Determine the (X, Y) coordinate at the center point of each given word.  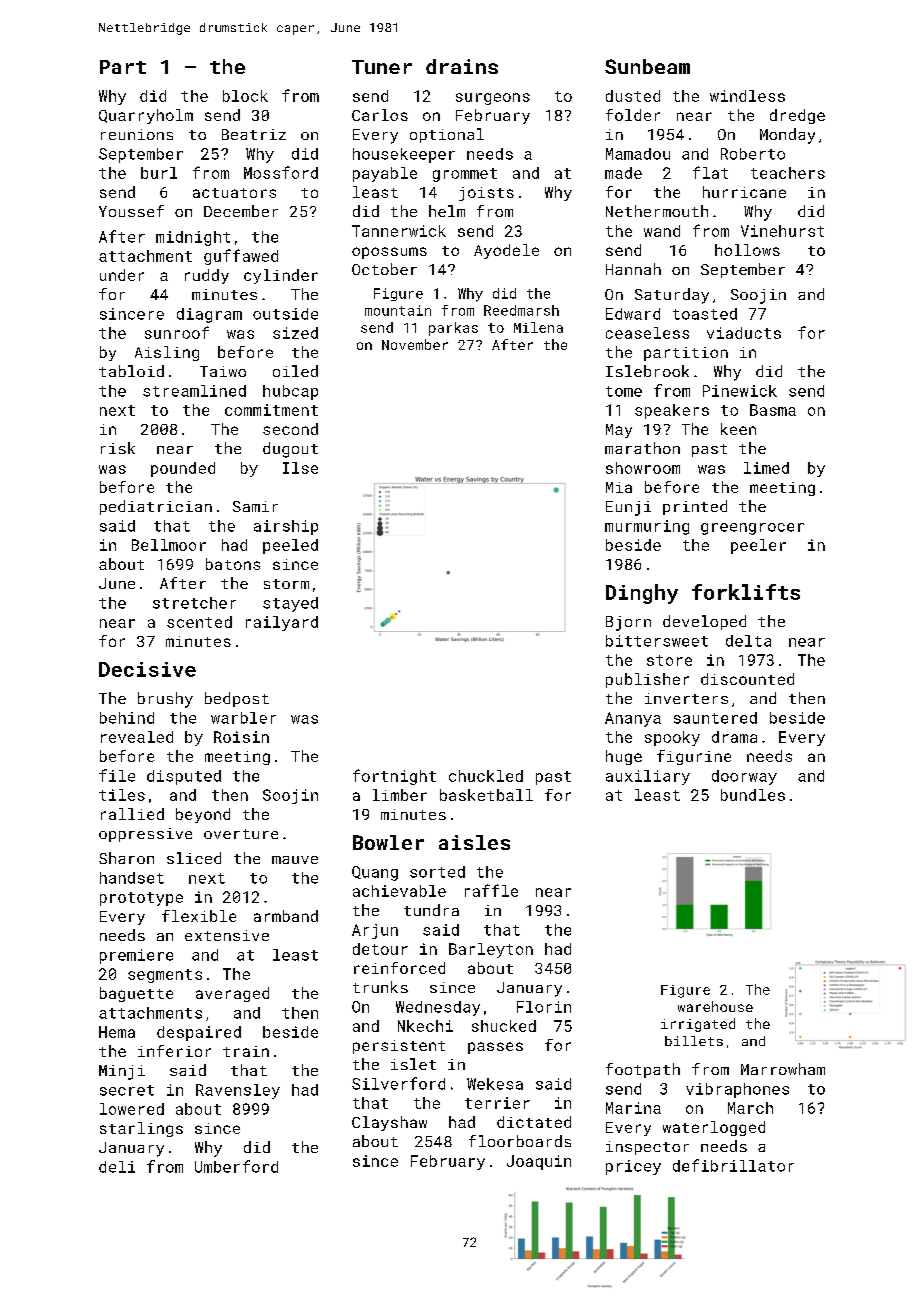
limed (766, 468)
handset (132, 878)
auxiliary (648, 777)
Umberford (236, 1166)
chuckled (486, 776)
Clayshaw (389, 1123)
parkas (453, 329)
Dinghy (642, 594)
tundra (431, 910)
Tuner (382, 67)
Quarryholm (146, 116)
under (122, 275)
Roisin (241, 737)
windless (747, 96)
